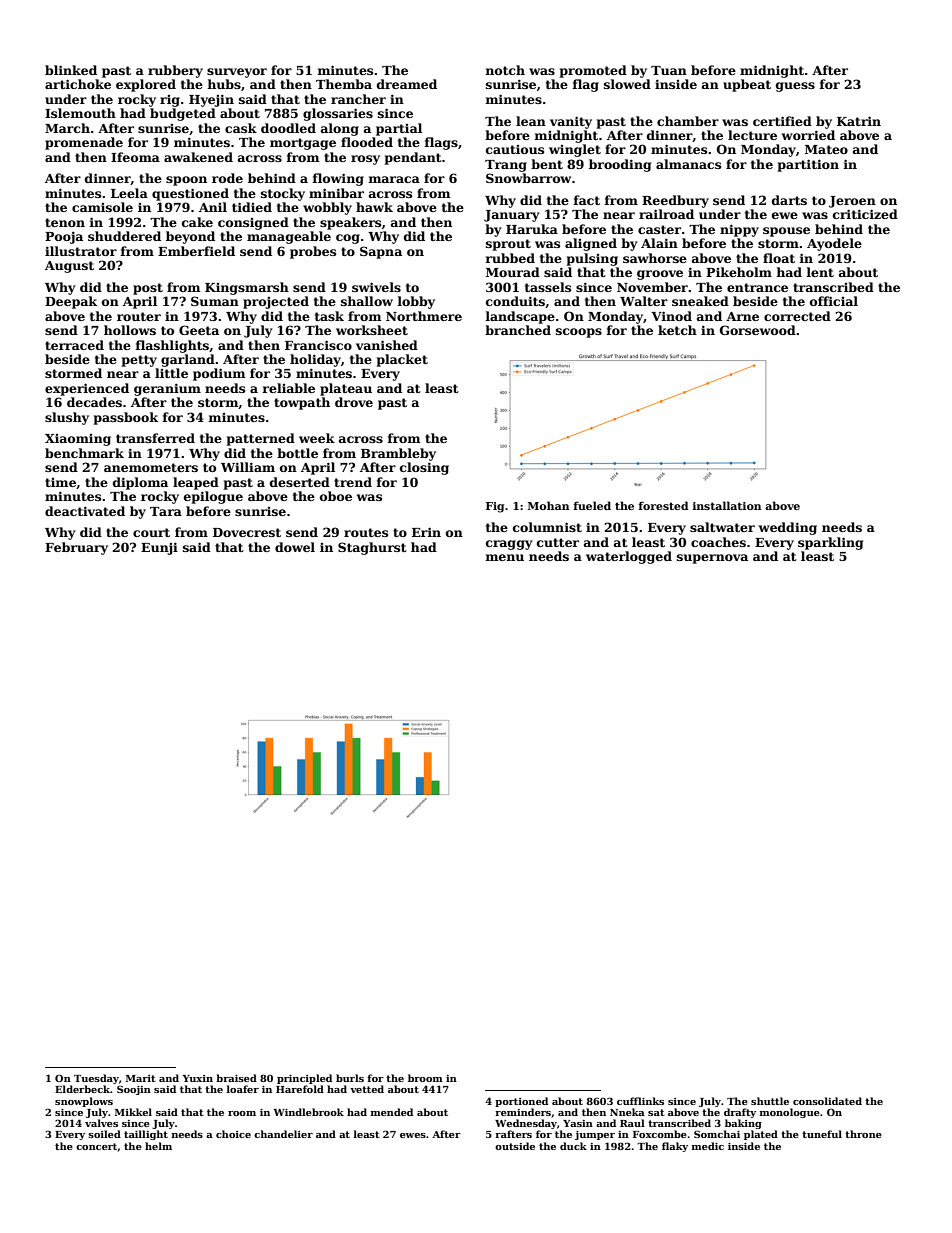 Image resolution: width=952 pixels, height=1233 pixels. Describe the element at coordinates (237, 73) in the page. I see `surveyor` at that location.
